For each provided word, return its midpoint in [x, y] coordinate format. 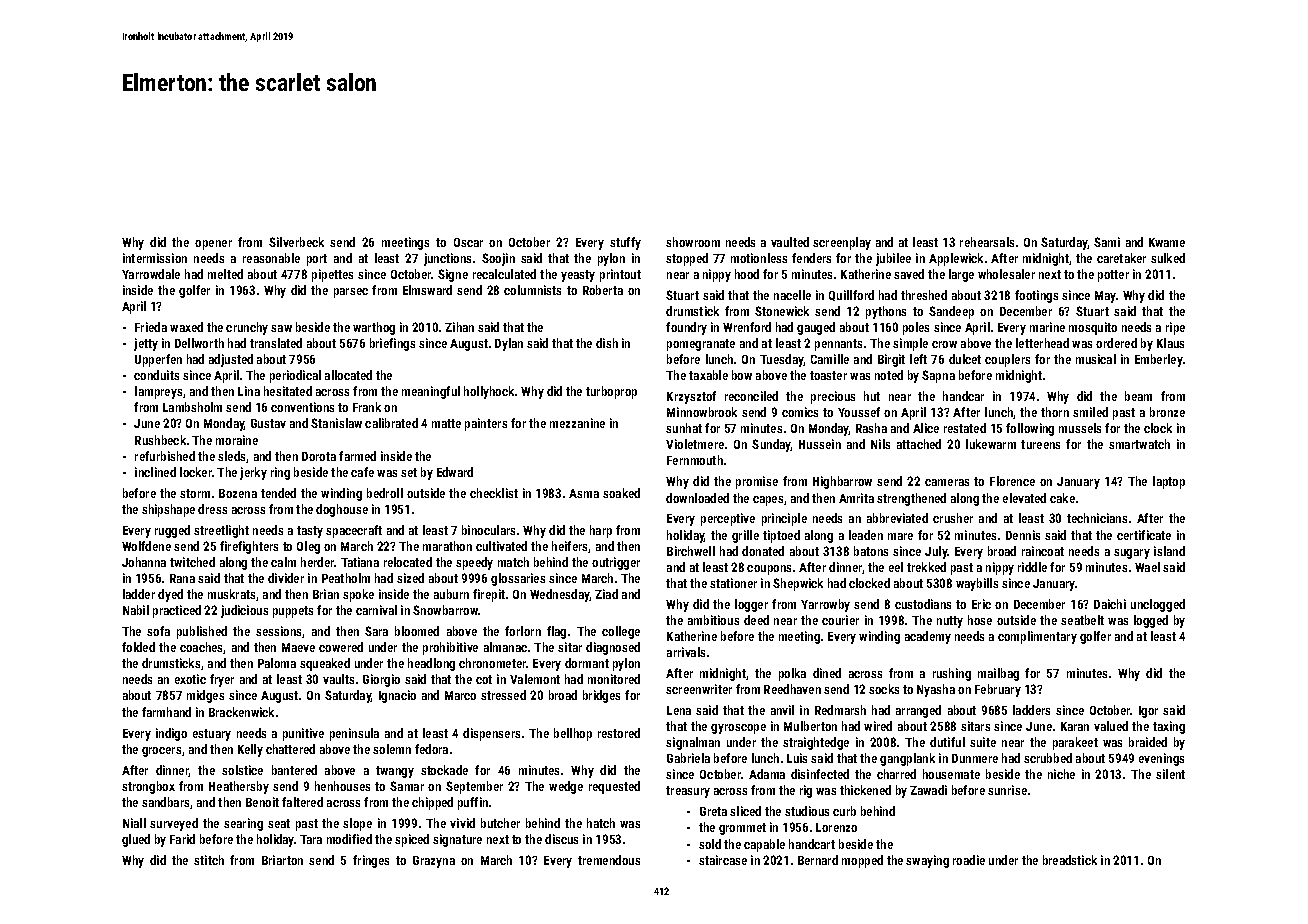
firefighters [249, 547]
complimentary [1037, 637]
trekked [926, 567]
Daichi [1110, 604]
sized [410, 578]
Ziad [606, 594]
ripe [1175, 328]
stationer [733, 583]
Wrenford [747, 327]
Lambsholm [192, 407]
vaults [338, 679]
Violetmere [695, 444]
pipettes [332, 275]
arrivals [686, 652]
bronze [1167, 412]
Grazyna [434, 862]
